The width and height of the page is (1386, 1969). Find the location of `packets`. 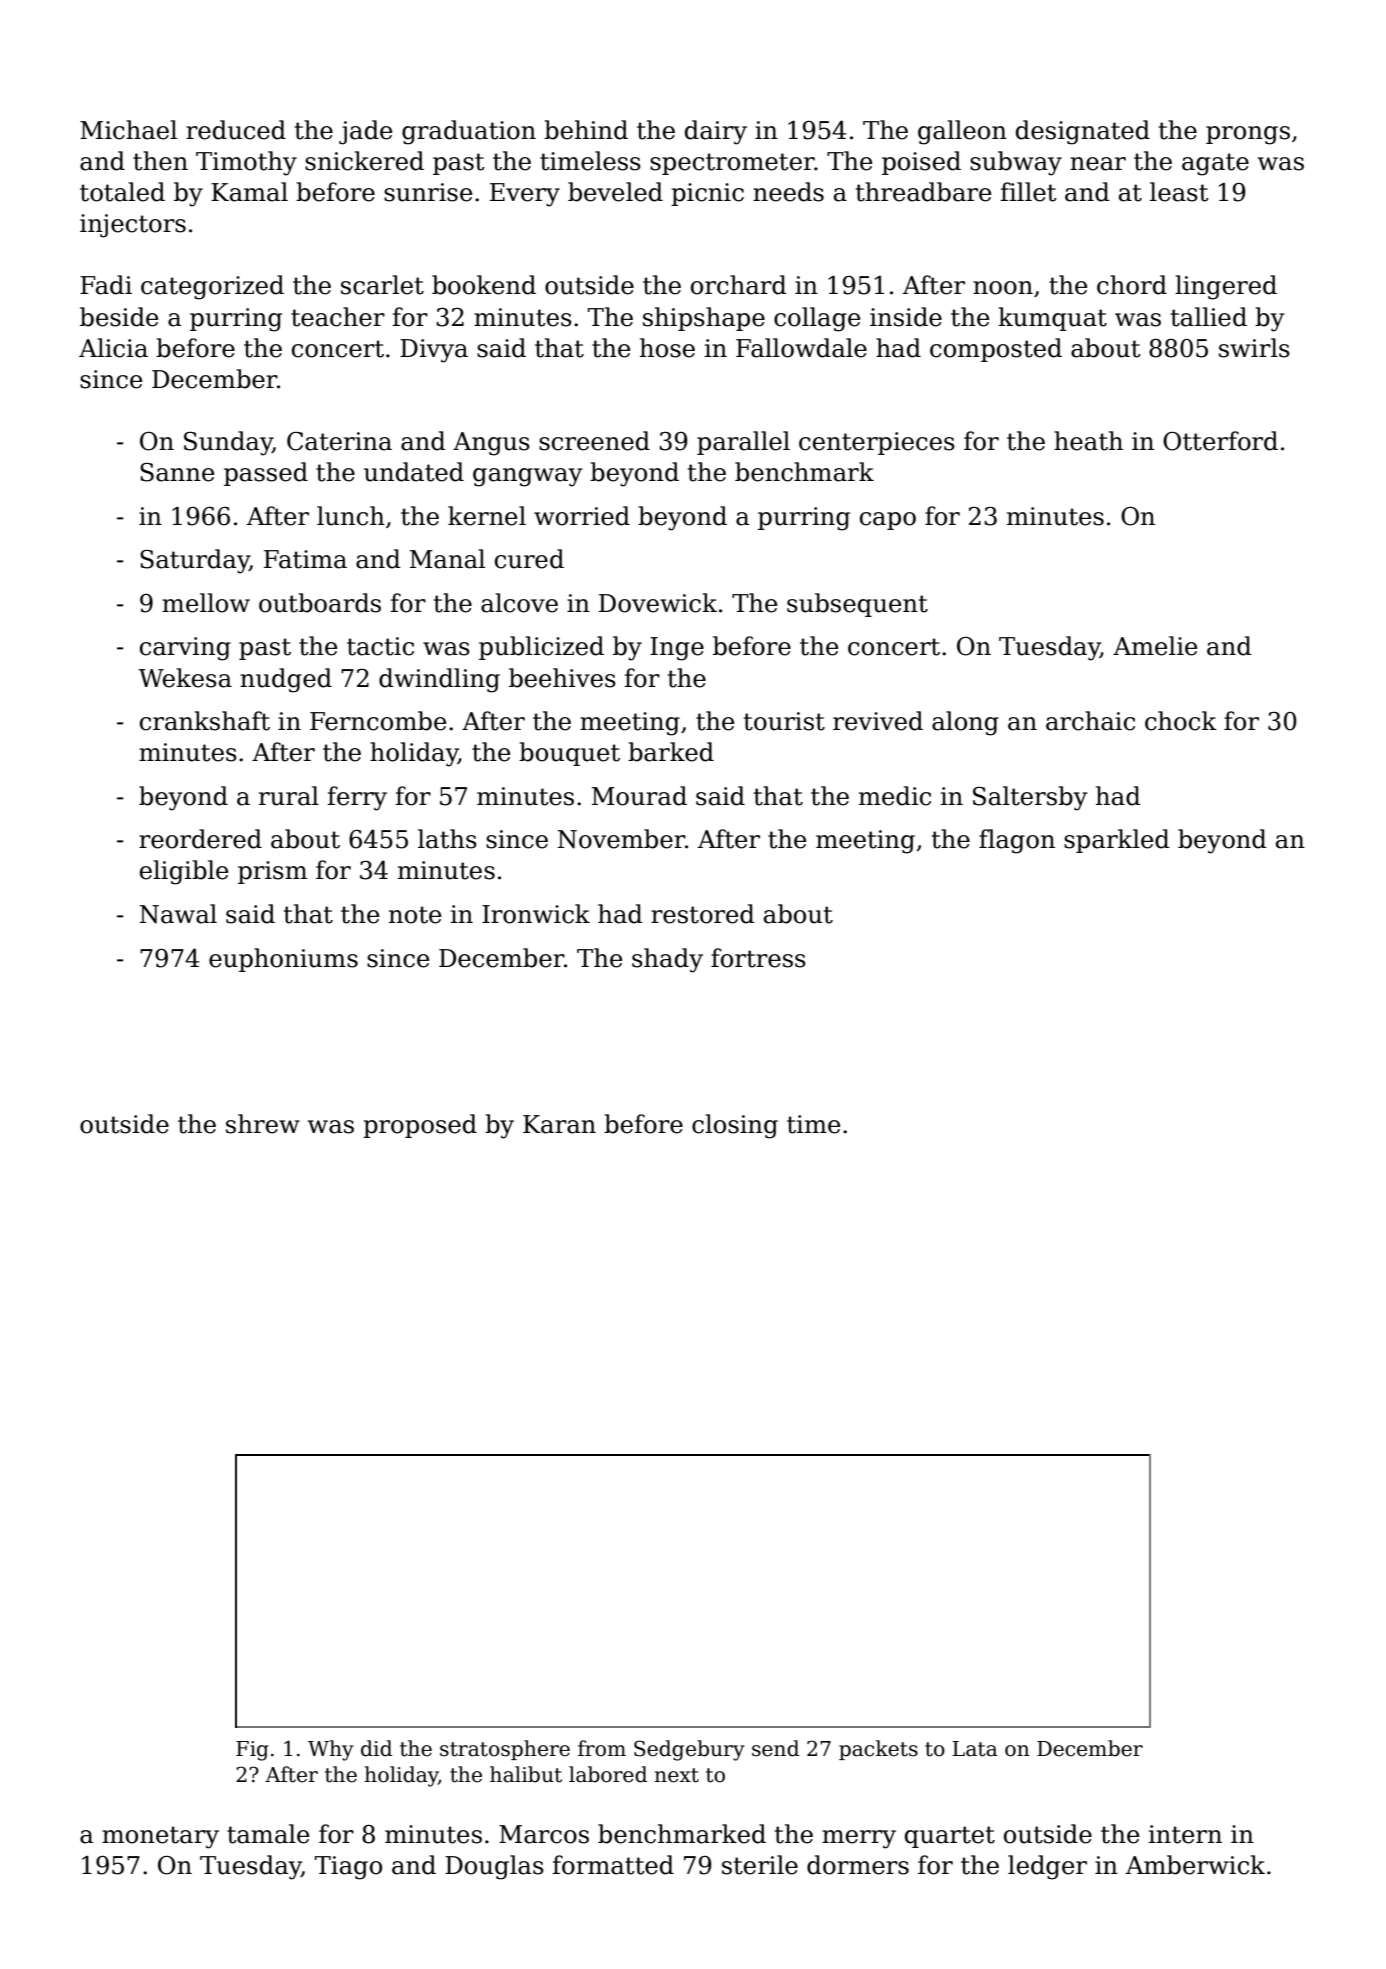

packets is located at coordinates (878, 1750).
